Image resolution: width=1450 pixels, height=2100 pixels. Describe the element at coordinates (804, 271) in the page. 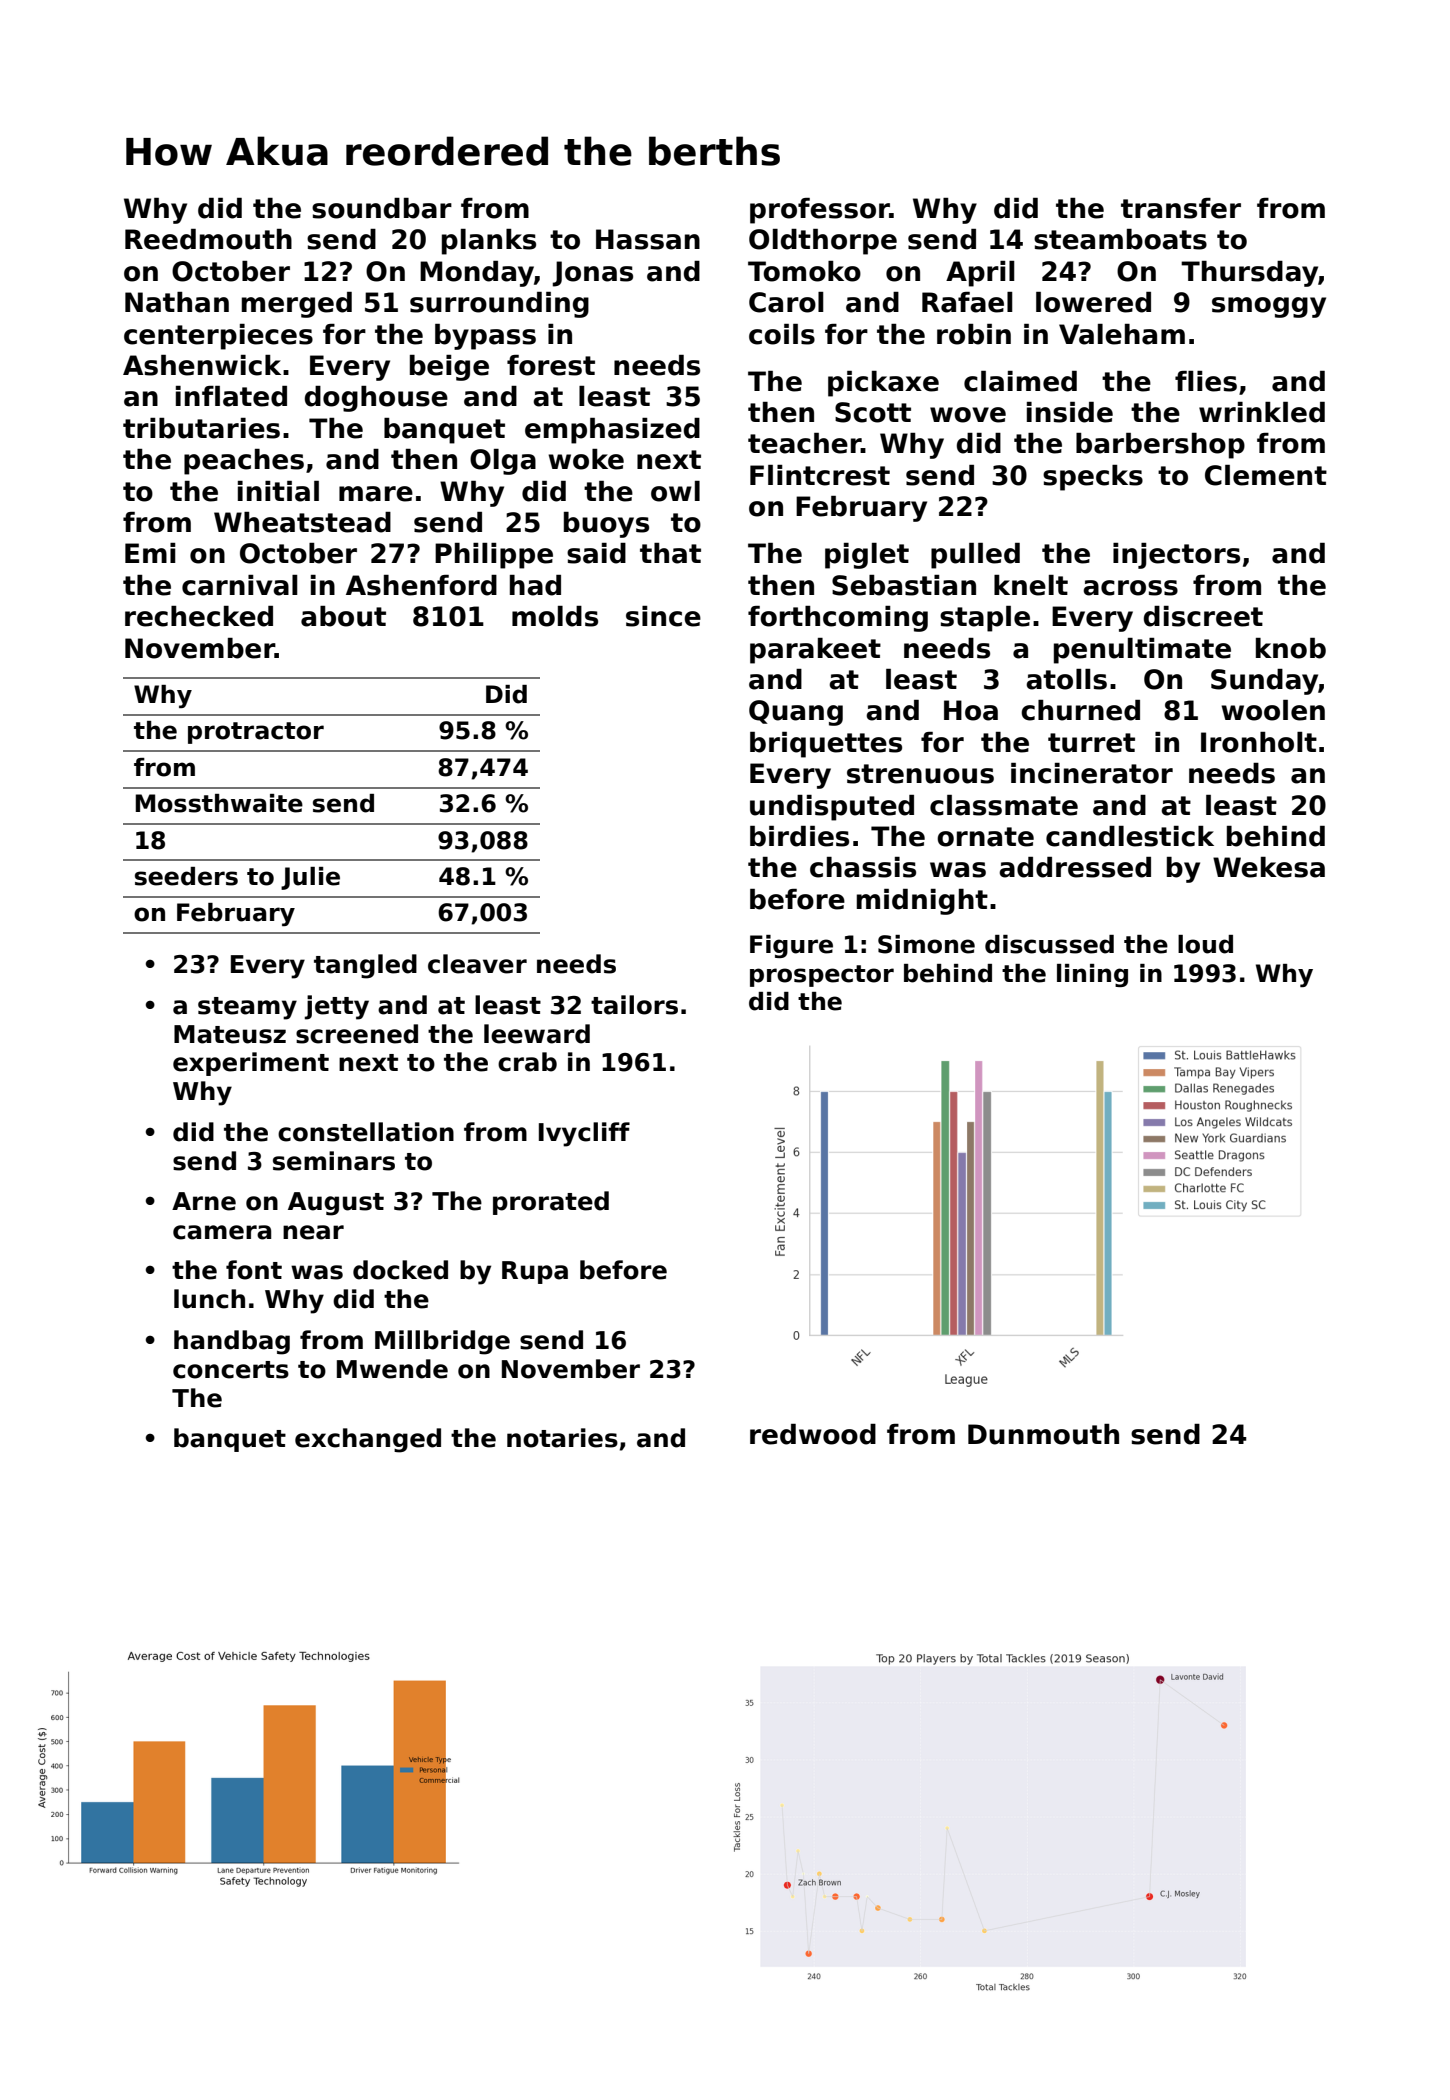

I see `Tomoko` at that location.
